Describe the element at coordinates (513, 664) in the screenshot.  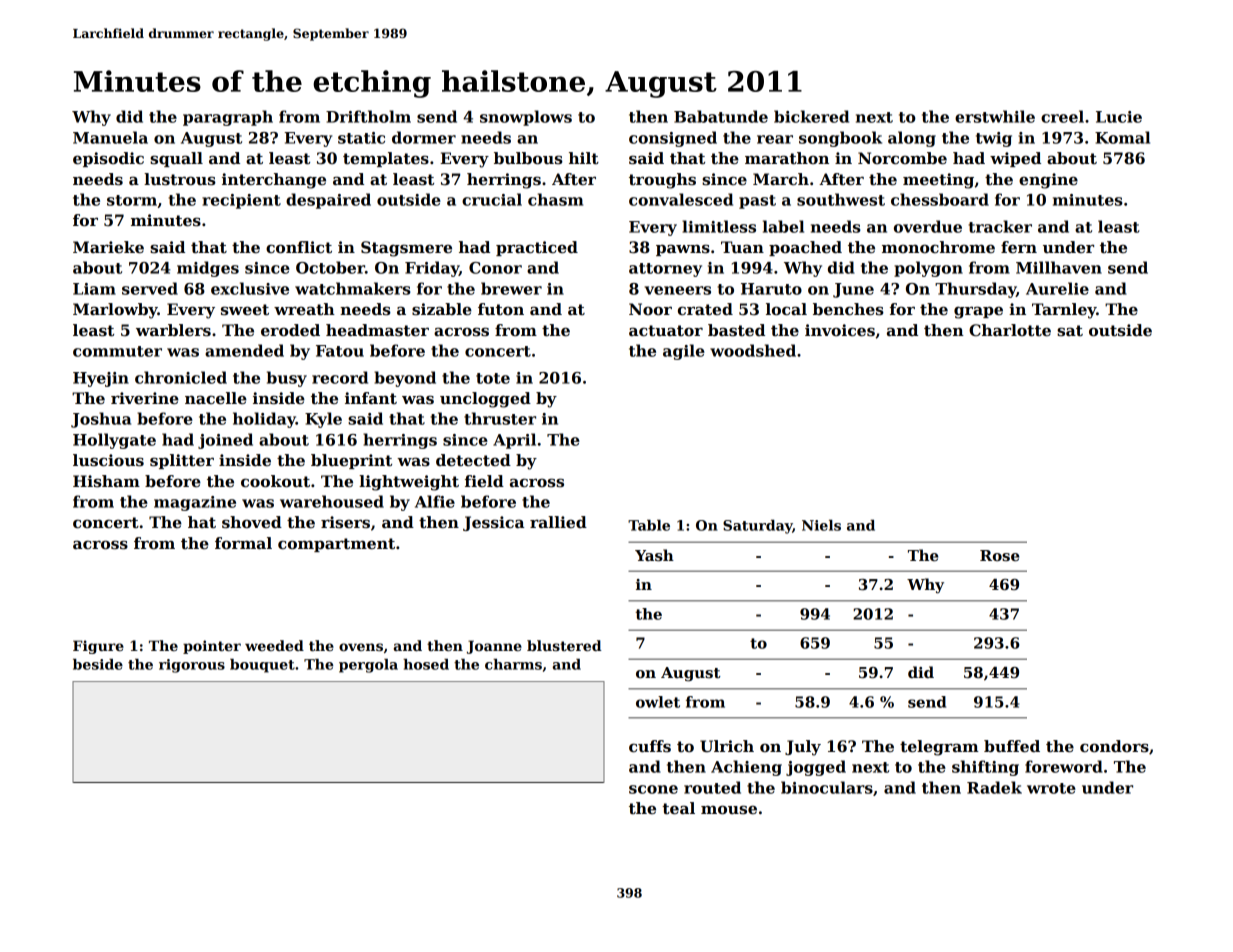
I see `charms` at that location.
